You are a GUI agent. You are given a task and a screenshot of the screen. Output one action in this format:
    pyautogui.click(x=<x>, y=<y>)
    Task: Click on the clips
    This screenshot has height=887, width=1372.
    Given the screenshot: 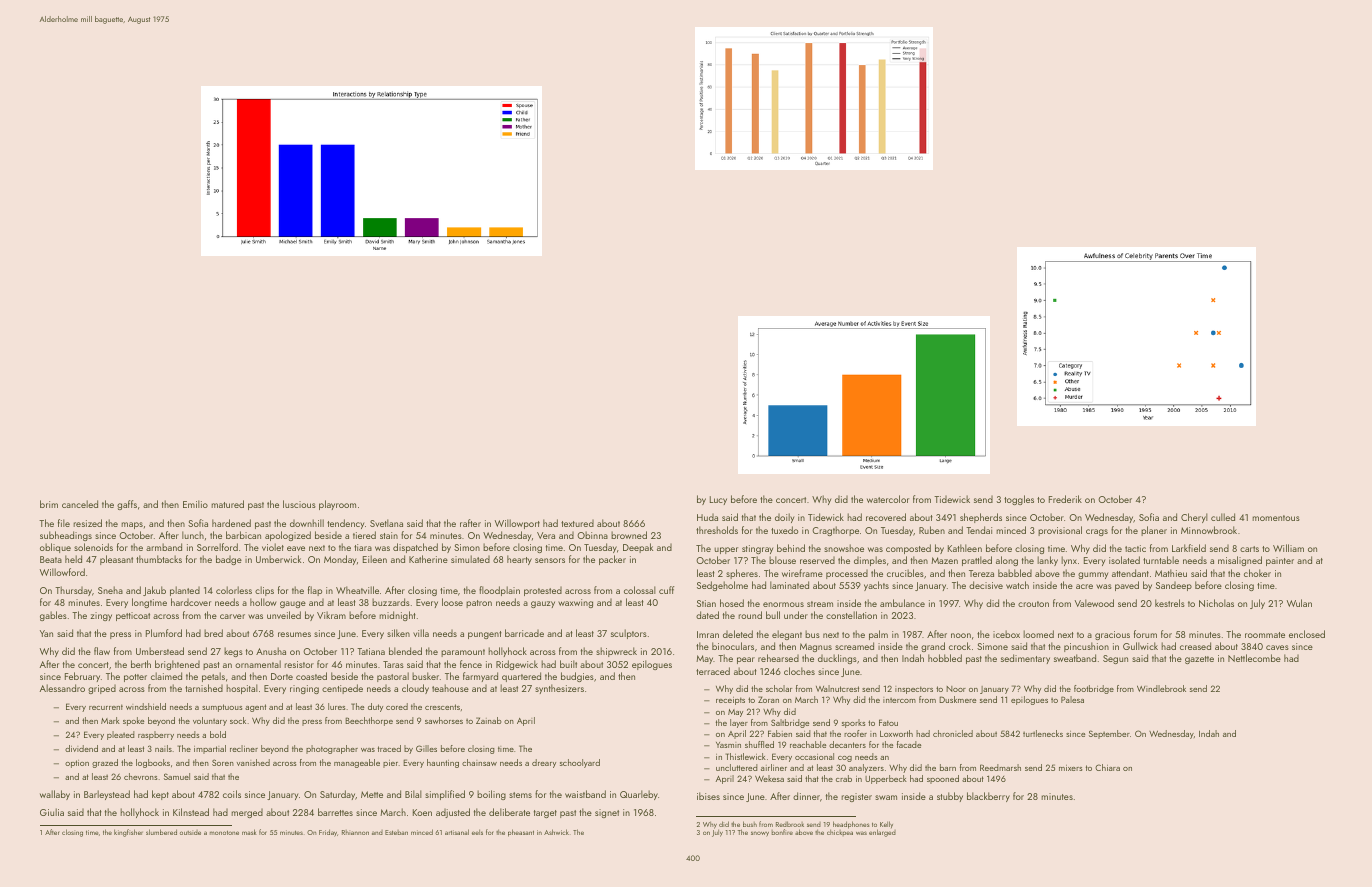 What is the action you would take?
    pyautogui.click(x=264, y=591)
